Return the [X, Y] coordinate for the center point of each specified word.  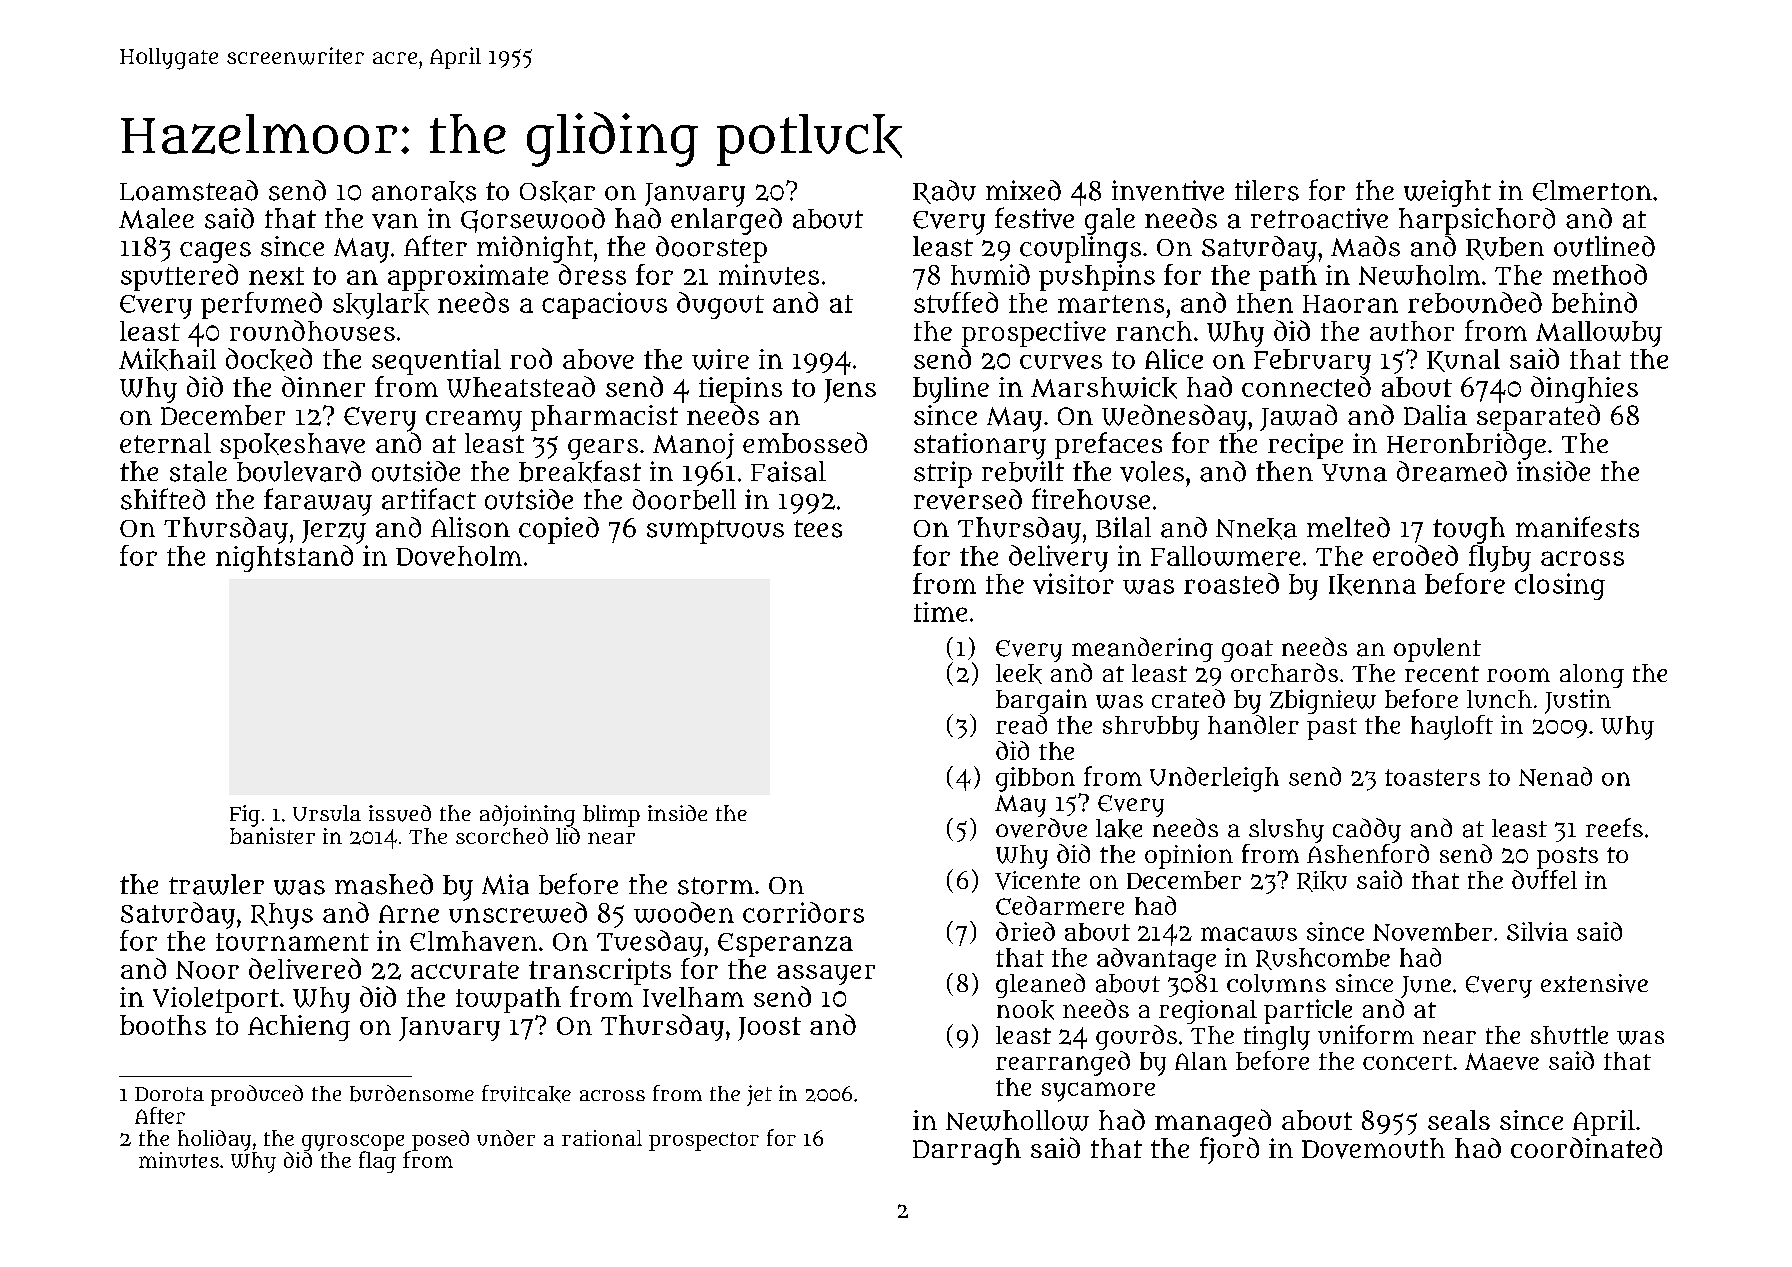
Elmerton [1592, 190]
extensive [1594, 983]
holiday [214, 1140]
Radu [944, 192]
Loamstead [189, 190]
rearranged [1063, 1063]
